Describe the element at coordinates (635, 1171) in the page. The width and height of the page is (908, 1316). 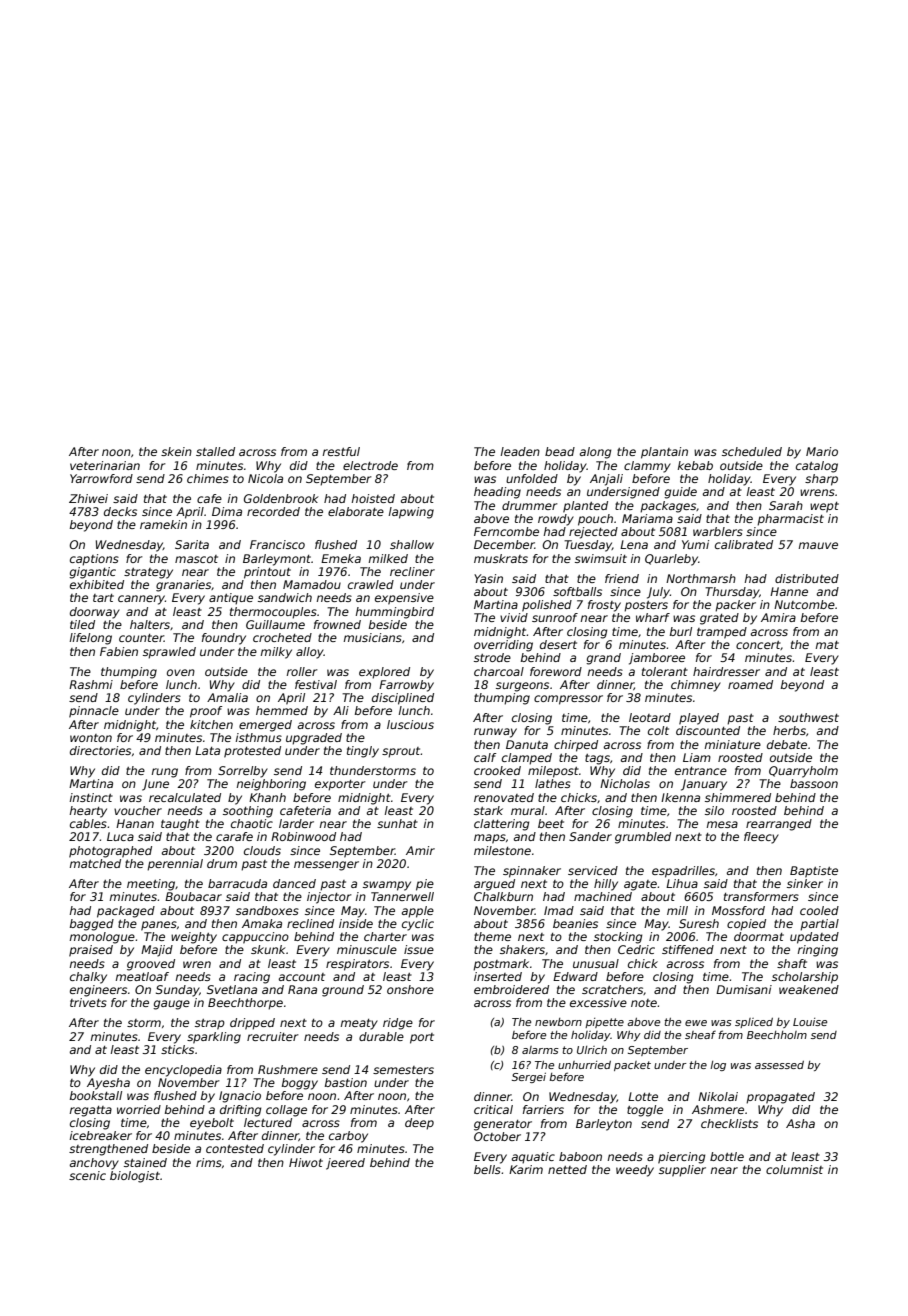
I see `weedy` at that location.
